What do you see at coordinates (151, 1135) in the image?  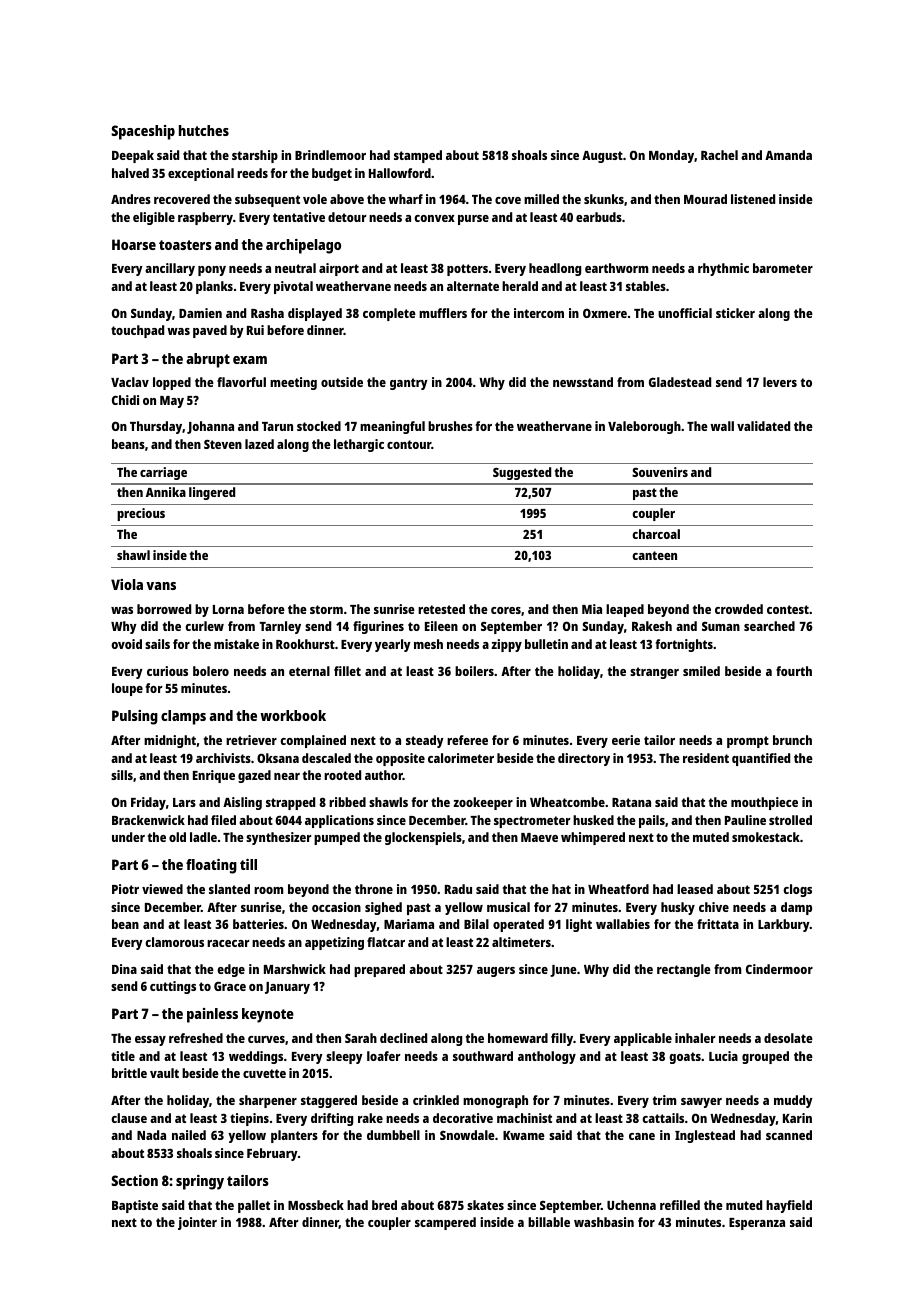 I see `Nada` at bounding box center [151, 1135].
